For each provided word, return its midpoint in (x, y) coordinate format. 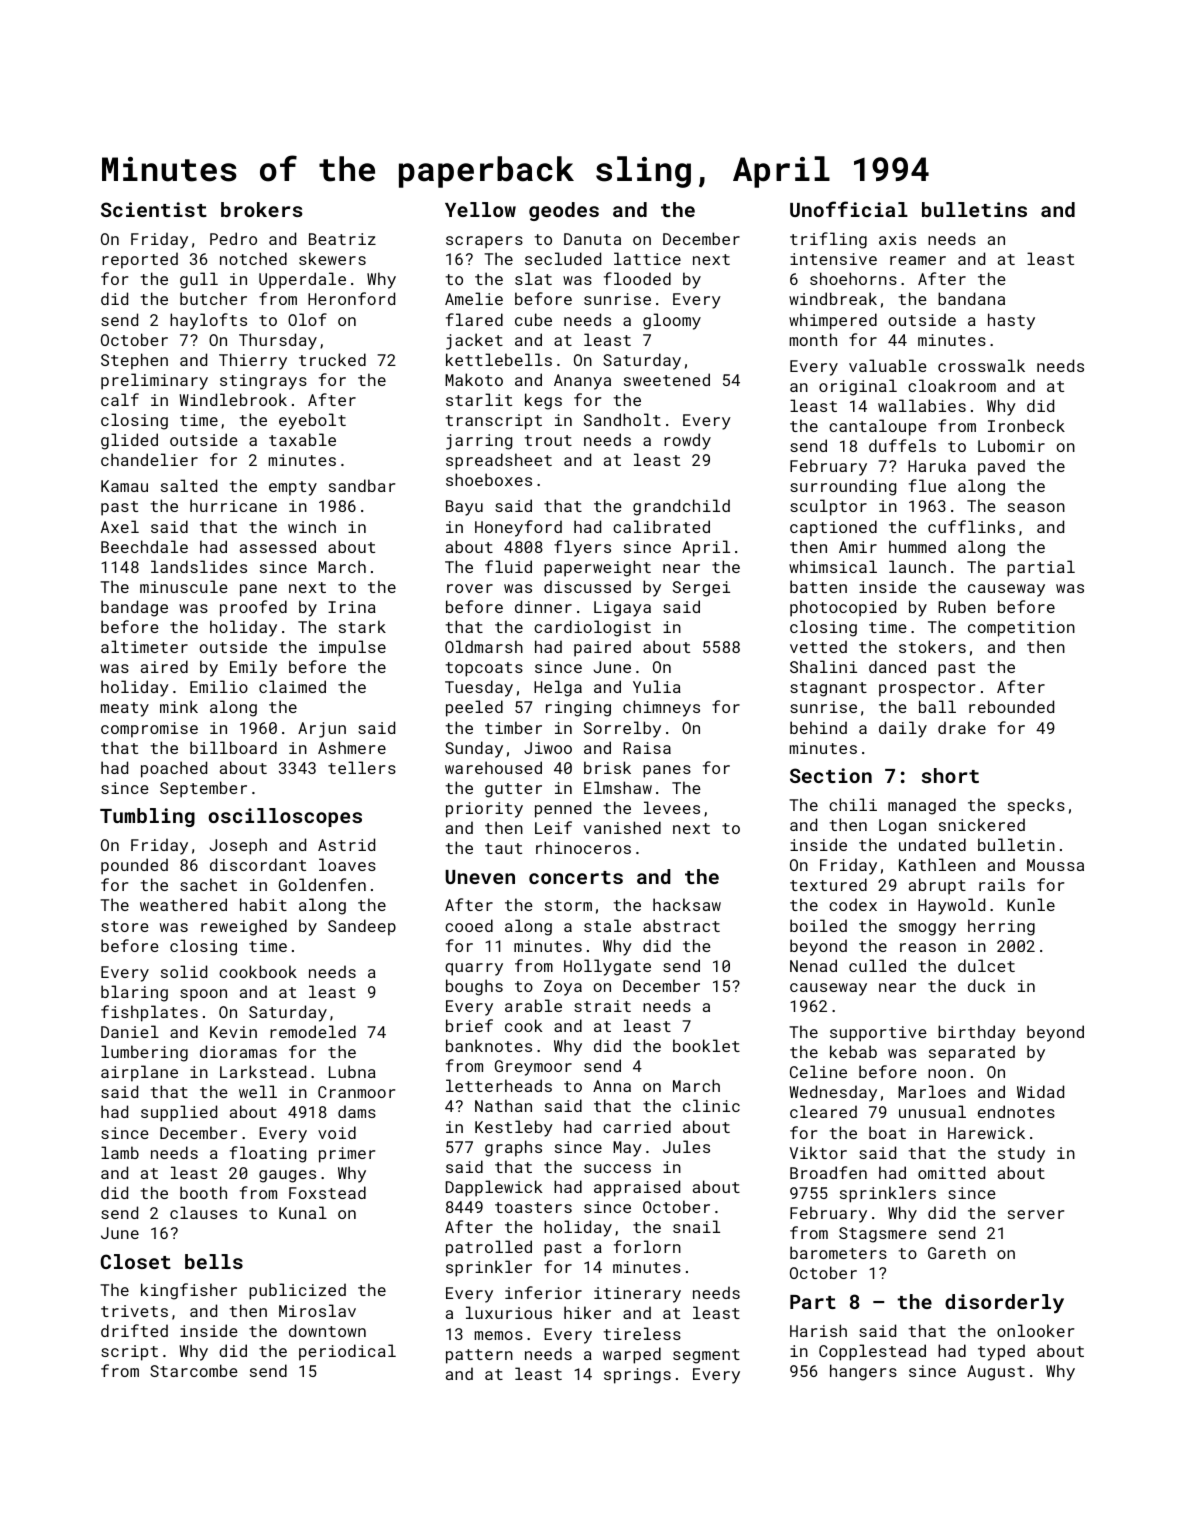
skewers (332, 258)
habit (263, 904)
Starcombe (194, 1370)
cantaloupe (878, 427)
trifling (828, 240)
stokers (932, 646)
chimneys (661, 708)
